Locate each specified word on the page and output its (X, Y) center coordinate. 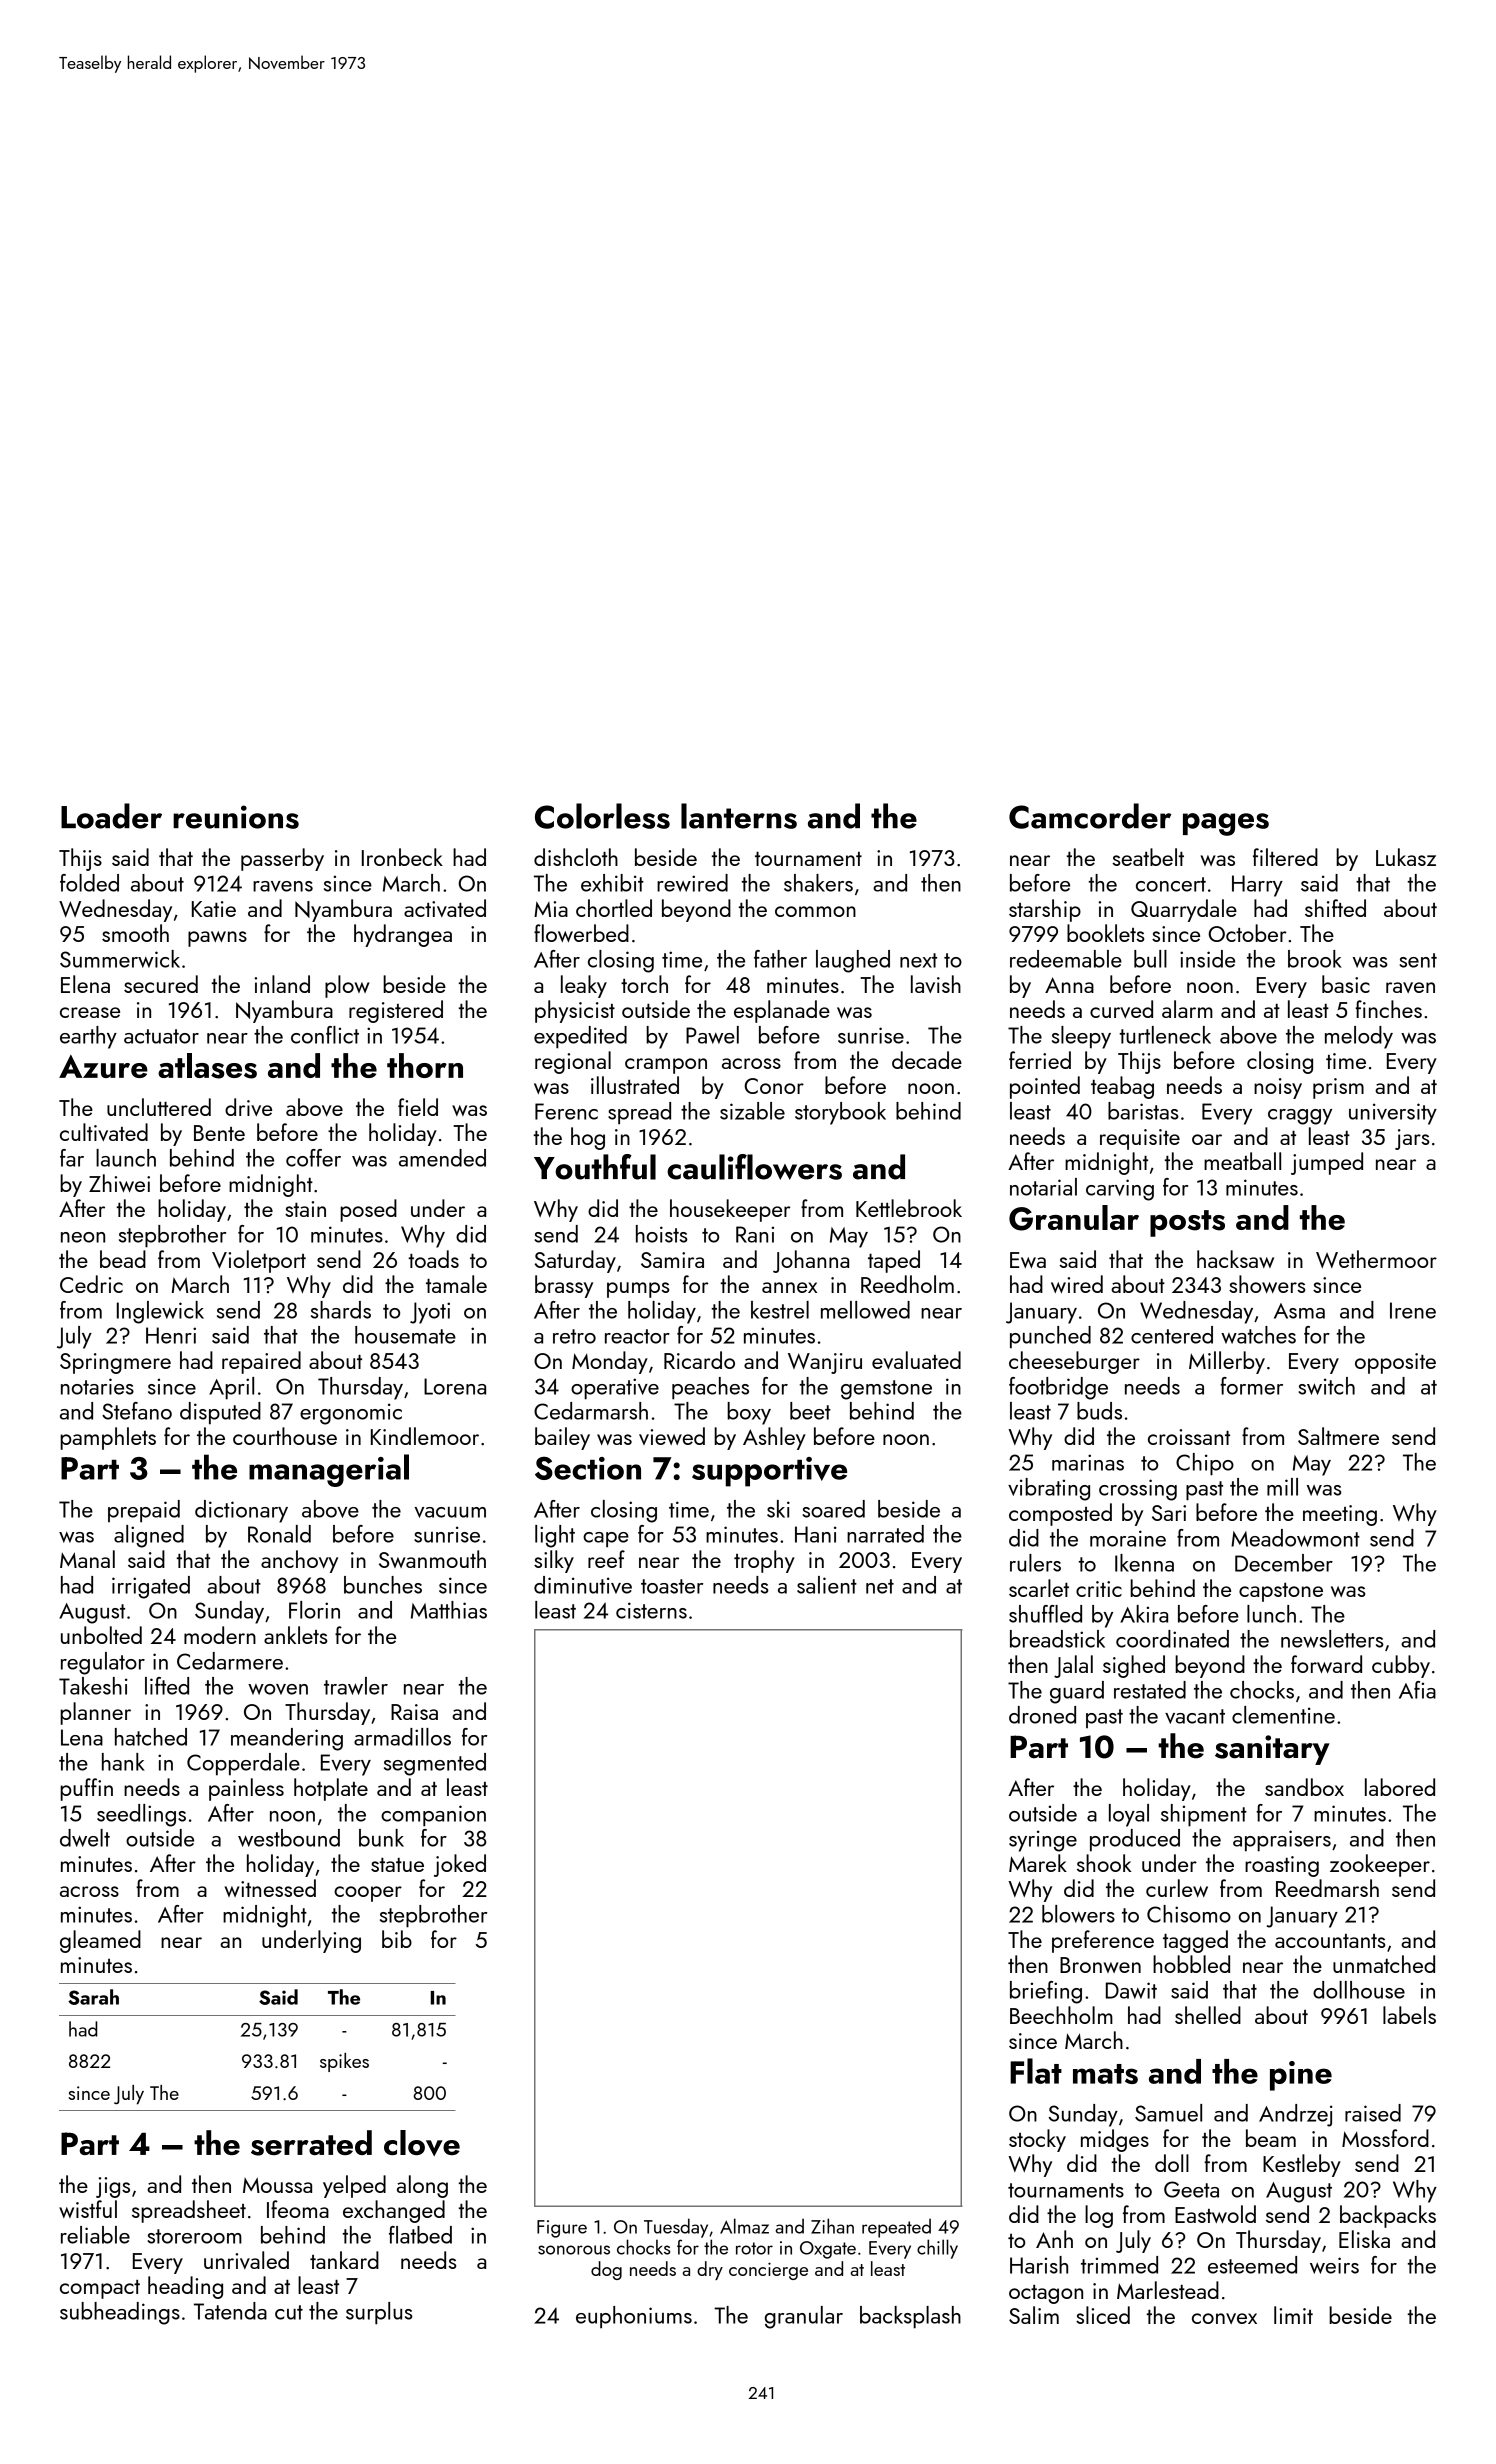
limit (1293, 2315)
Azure (103, 1066)
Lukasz (1406, 857)
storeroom (194, 2236)
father (780, 959)
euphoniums (634, 2317)
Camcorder (1090, 816)
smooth (135, 933)
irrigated (151, 1587)
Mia (551, 909)
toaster (672, 1586)
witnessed (270, 1888)
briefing (1046, 1992)
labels (1409, 2015)
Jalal (1073, 1666)
